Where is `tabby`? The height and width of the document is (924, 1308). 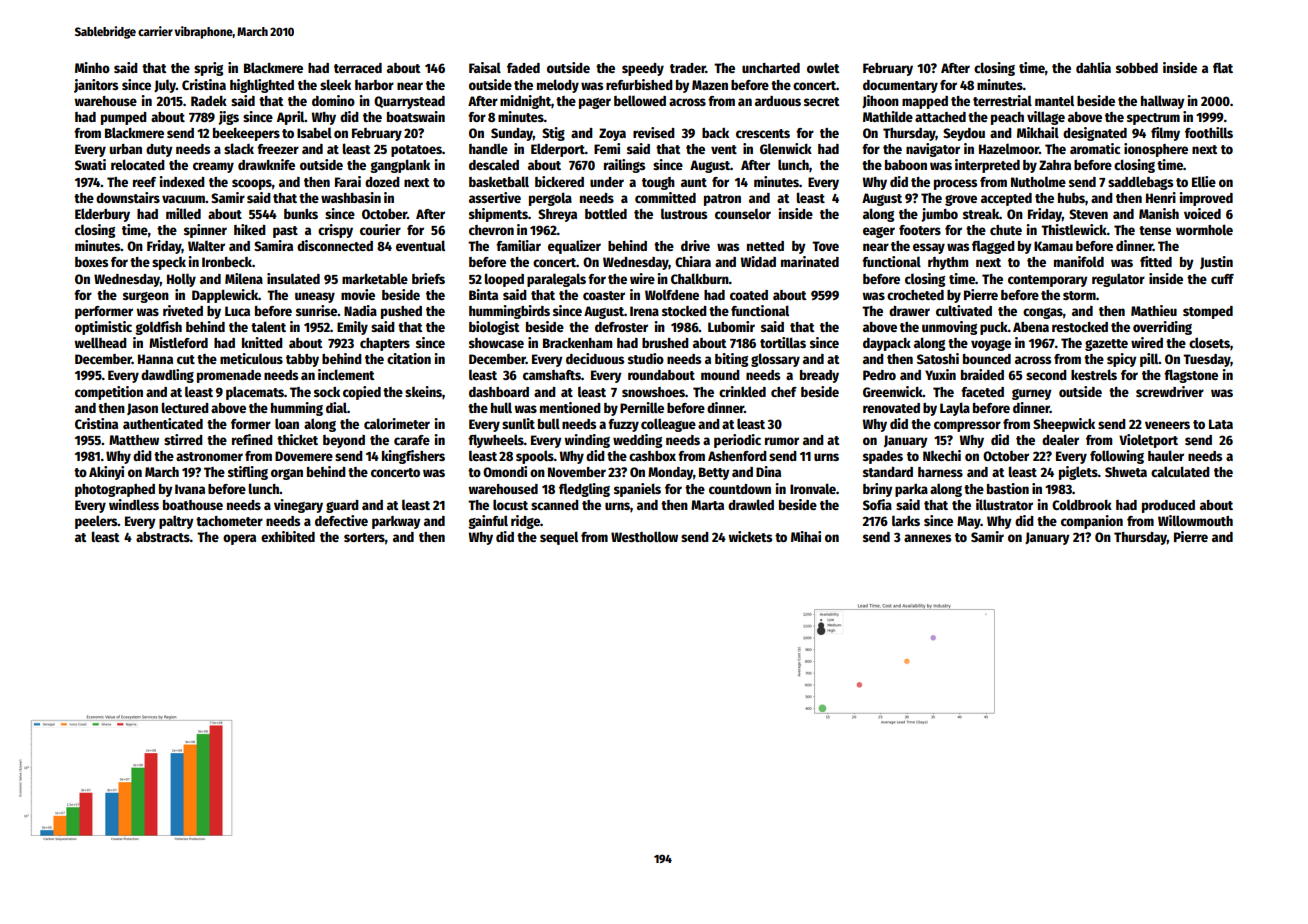
tabby is located at coordinates (302, 360).
